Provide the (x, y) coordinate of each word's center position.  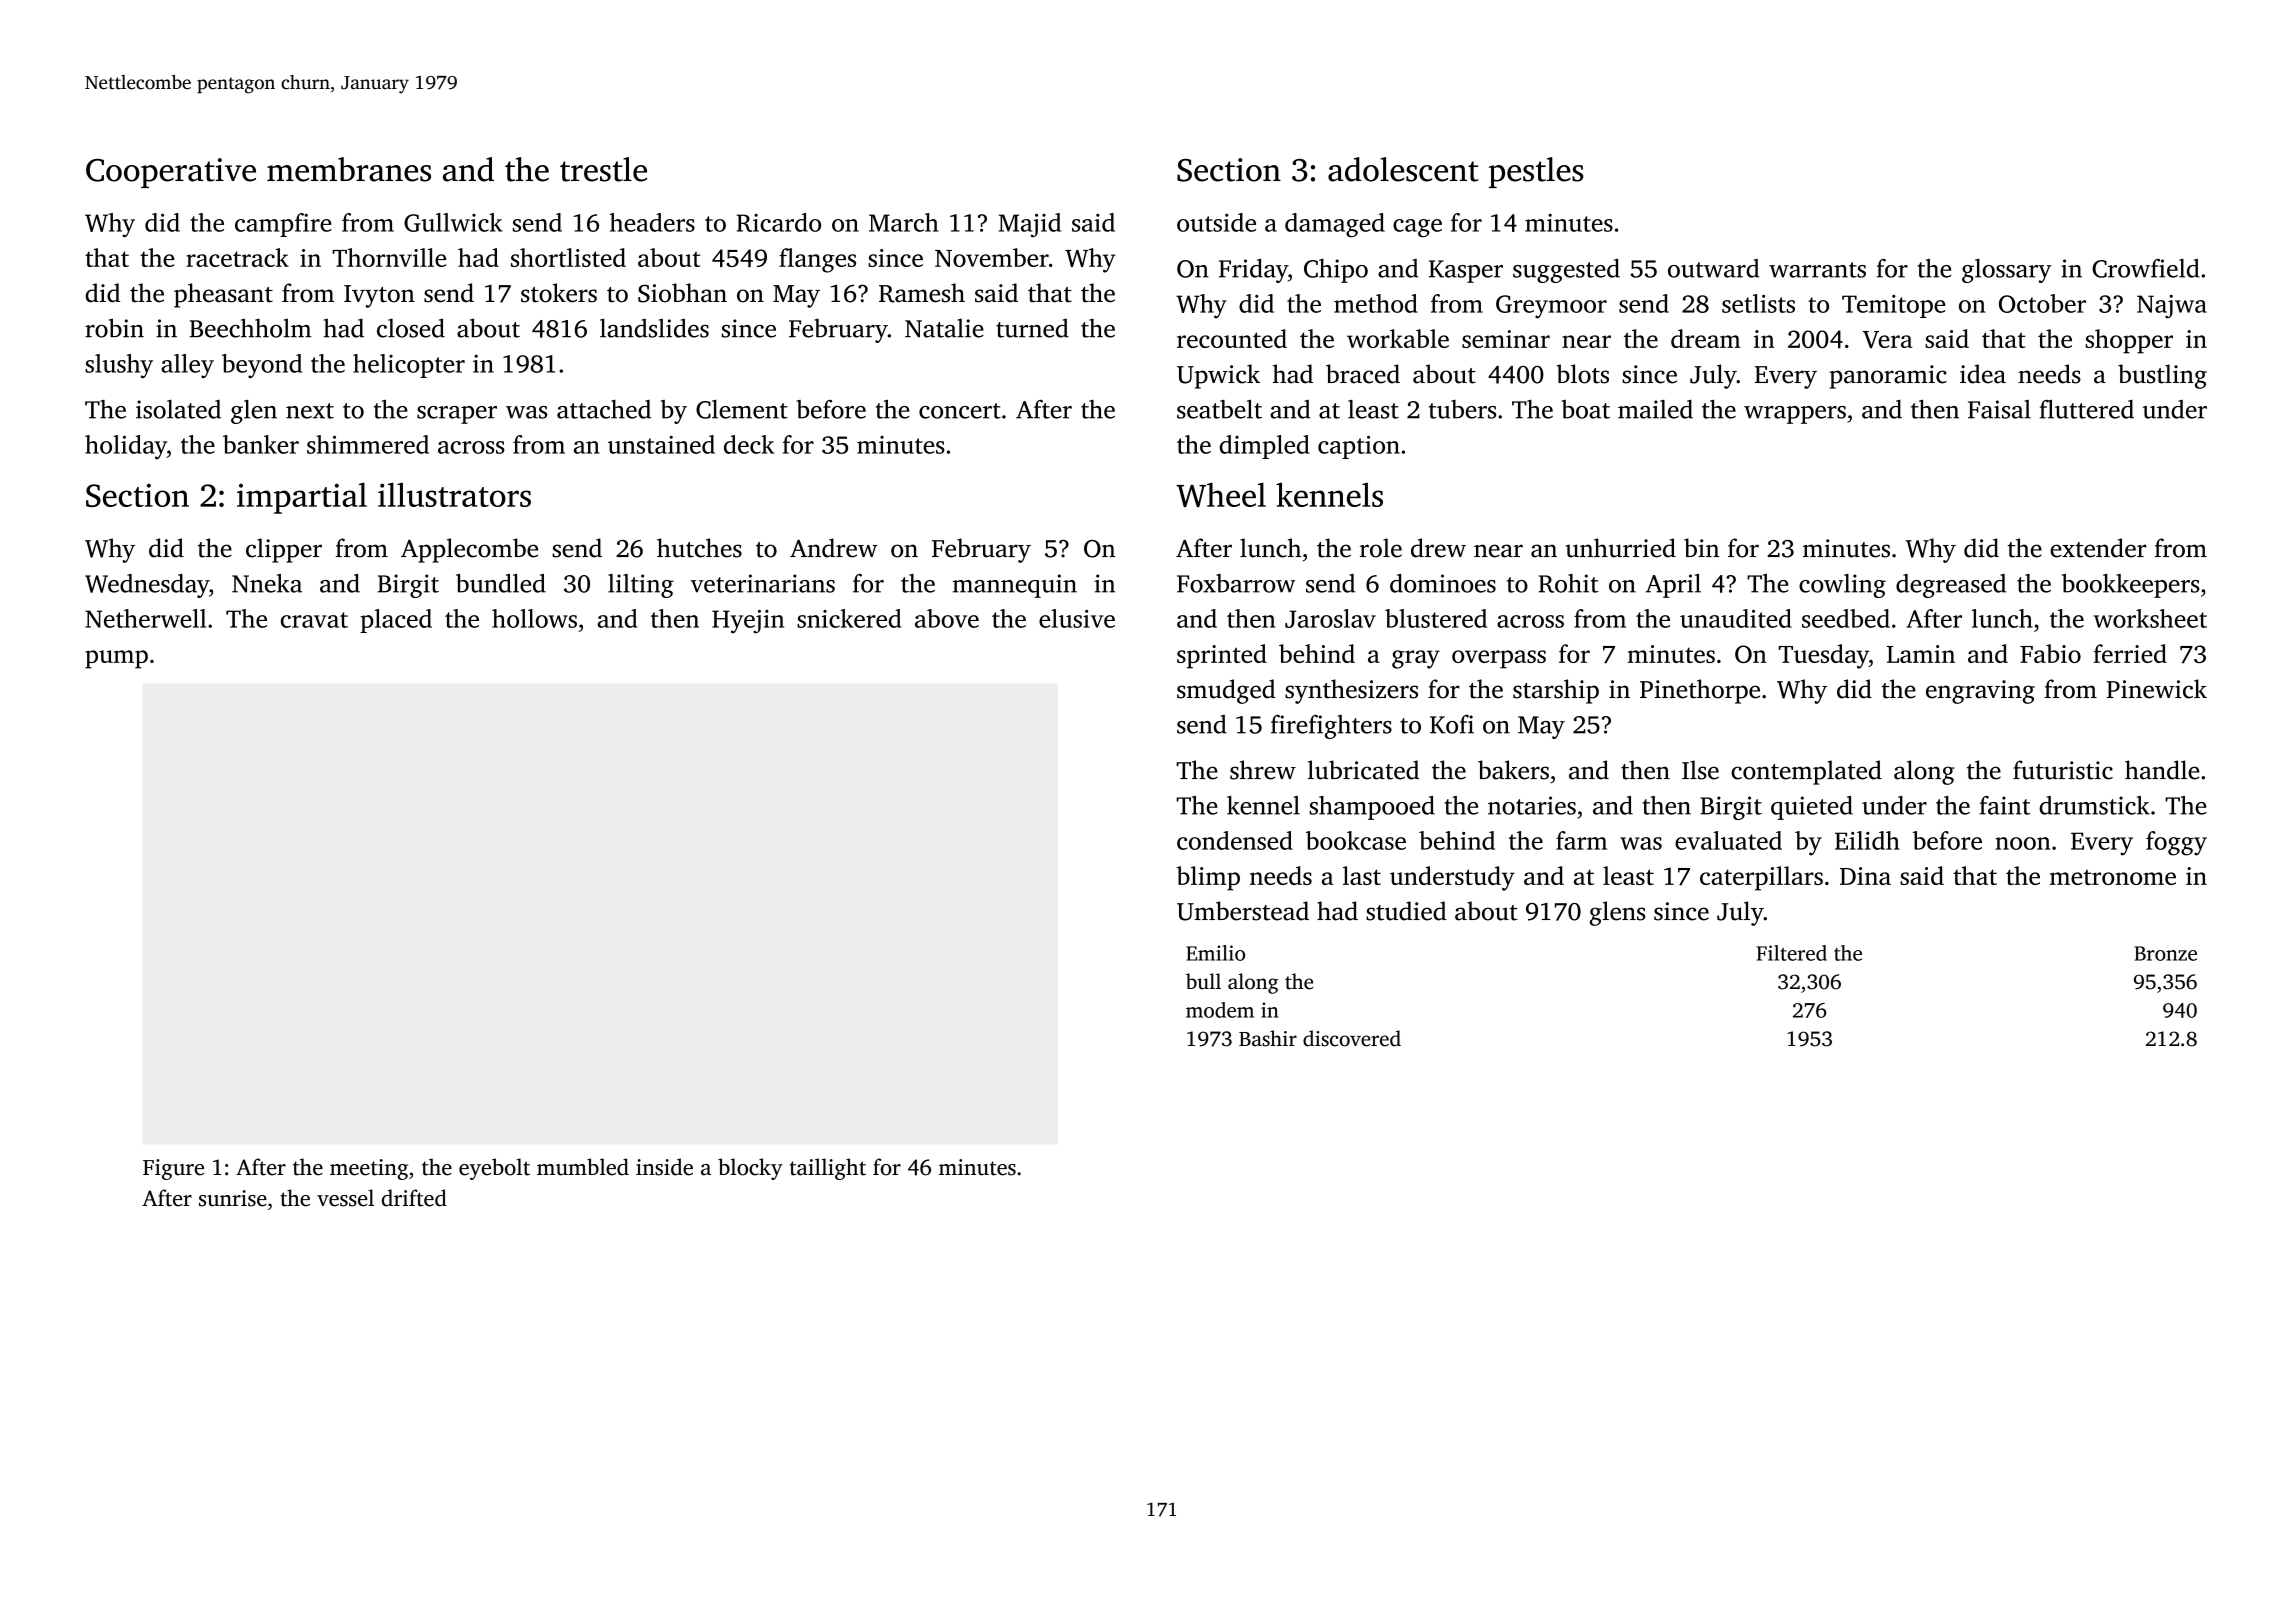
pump (116, 659)
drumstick (2094, 805)
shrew (1263, 770)
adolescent (1403, 169)
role (1381, 548)
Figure (173, 1169)
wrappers (1795, 415)
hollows (534, 618)
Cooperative (171, 173)
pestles (1536, 172)
